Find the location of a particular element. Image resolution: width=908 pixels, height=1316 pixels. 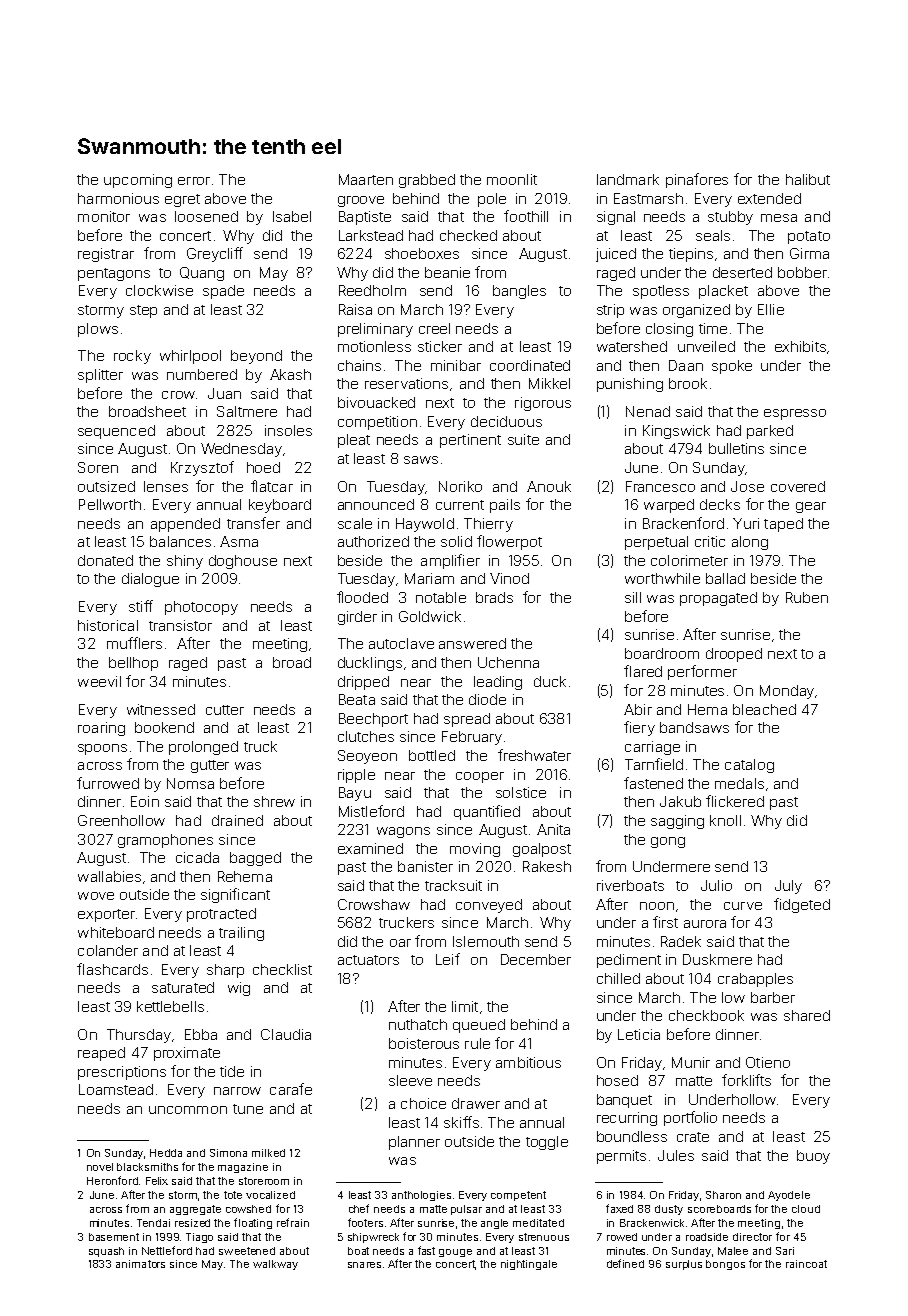

floating is located at coordinates (253, 1223).
